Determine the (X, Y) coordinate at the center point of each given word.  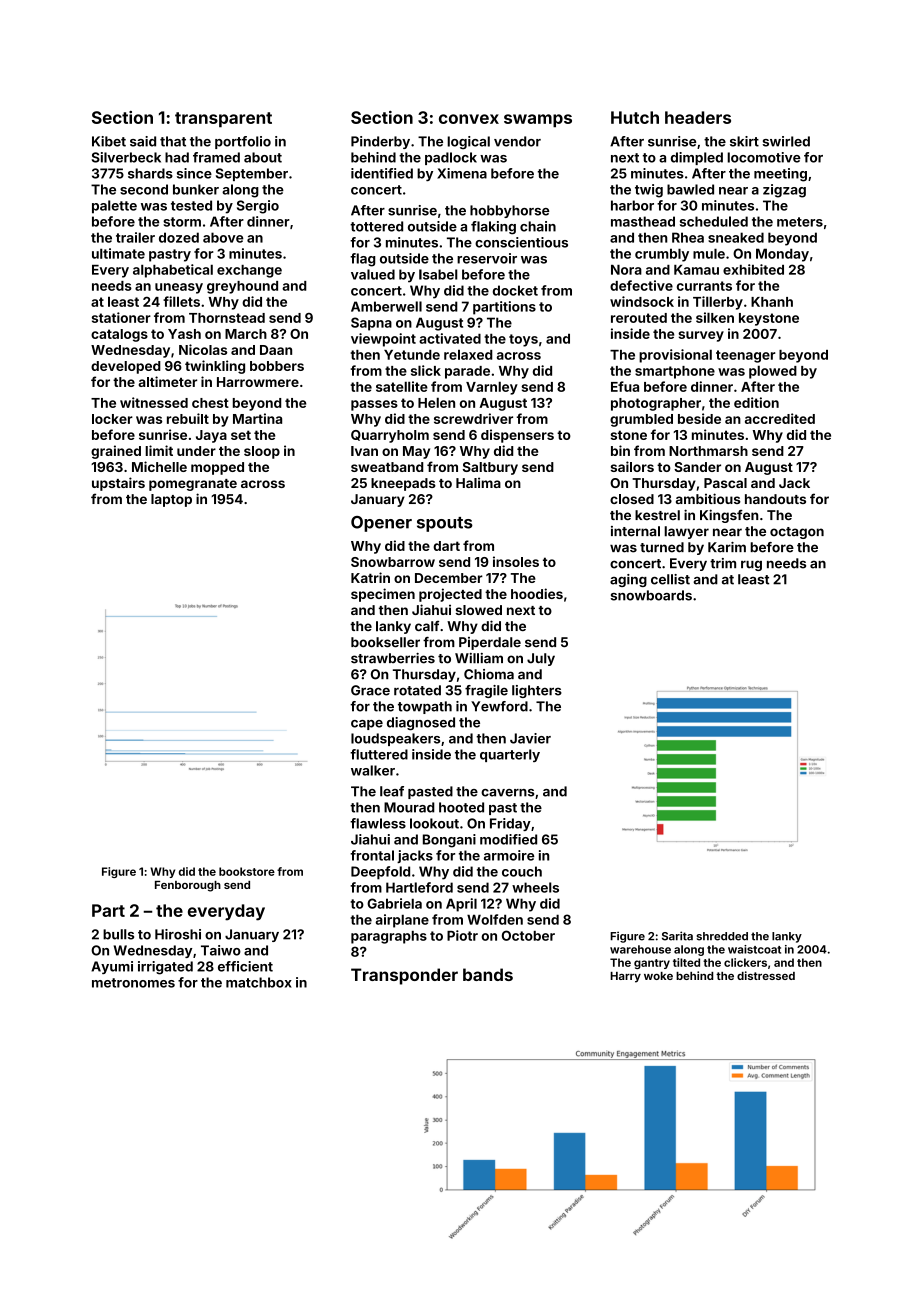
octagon (797, 533)
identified (382, 173)
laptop (171, 500)
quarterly (510, 755)
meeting (780, 175)
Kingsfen (729, 516)
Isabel (438, 274)
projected (450, 595)
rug (751, 565)
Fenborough (188, 886)
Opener (381, 524)
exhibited (753, 269)
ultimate (118, 253)
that (173, 141)
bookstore (247, 871)
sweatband (387, 467)
